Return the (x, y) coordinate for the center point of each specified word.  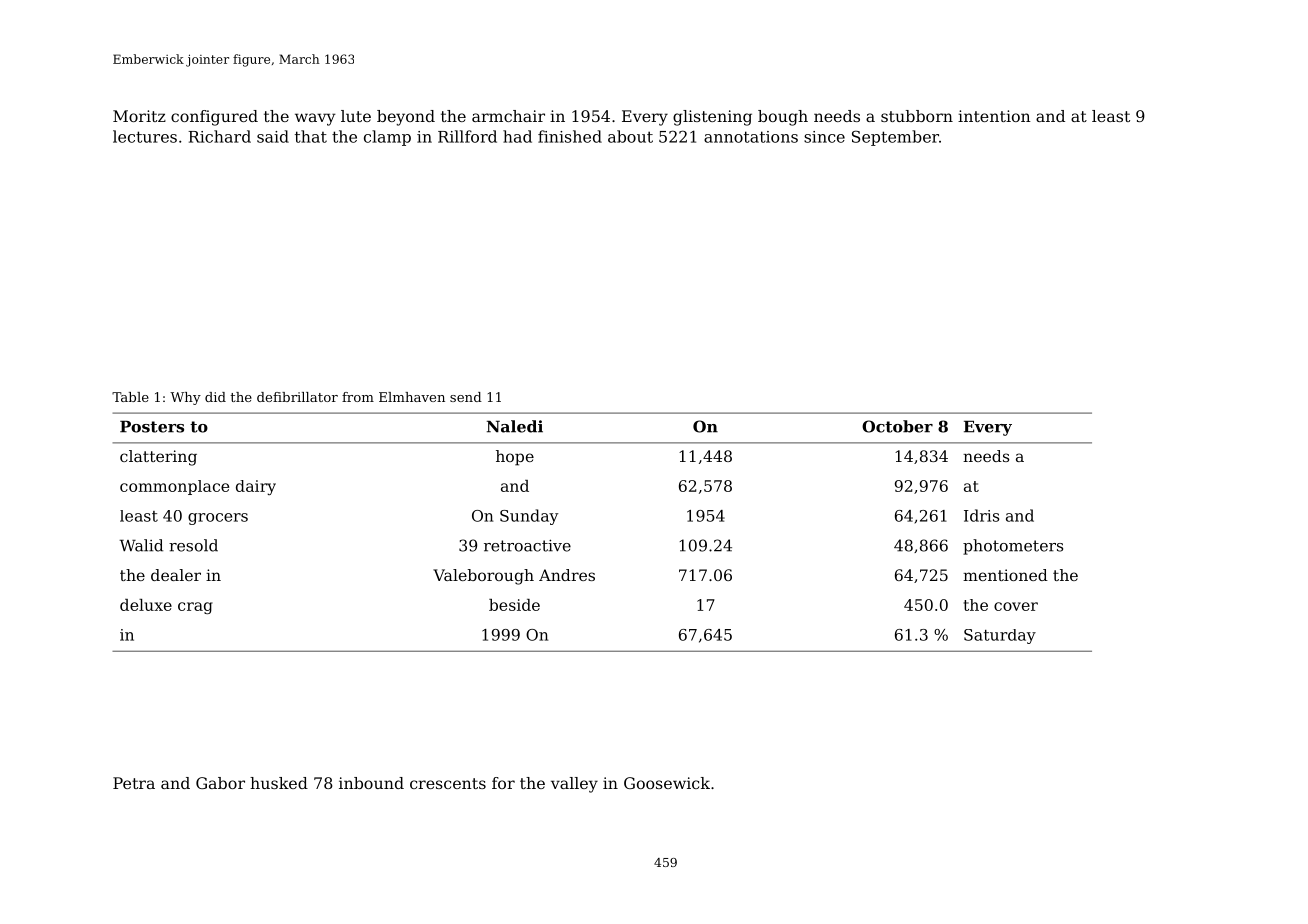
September (895, 138)
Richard (219, 136)
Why (185, 398)
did (215, 397)
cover (1016, 606)
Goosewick (667, 783)
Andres (567, 575)
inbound (371, 783)
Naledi (515, 426)
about (630, 136)
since (824, 137)
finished (570, 136)
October (897, 426)
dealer (176, 575)
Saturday (1000, 636)
